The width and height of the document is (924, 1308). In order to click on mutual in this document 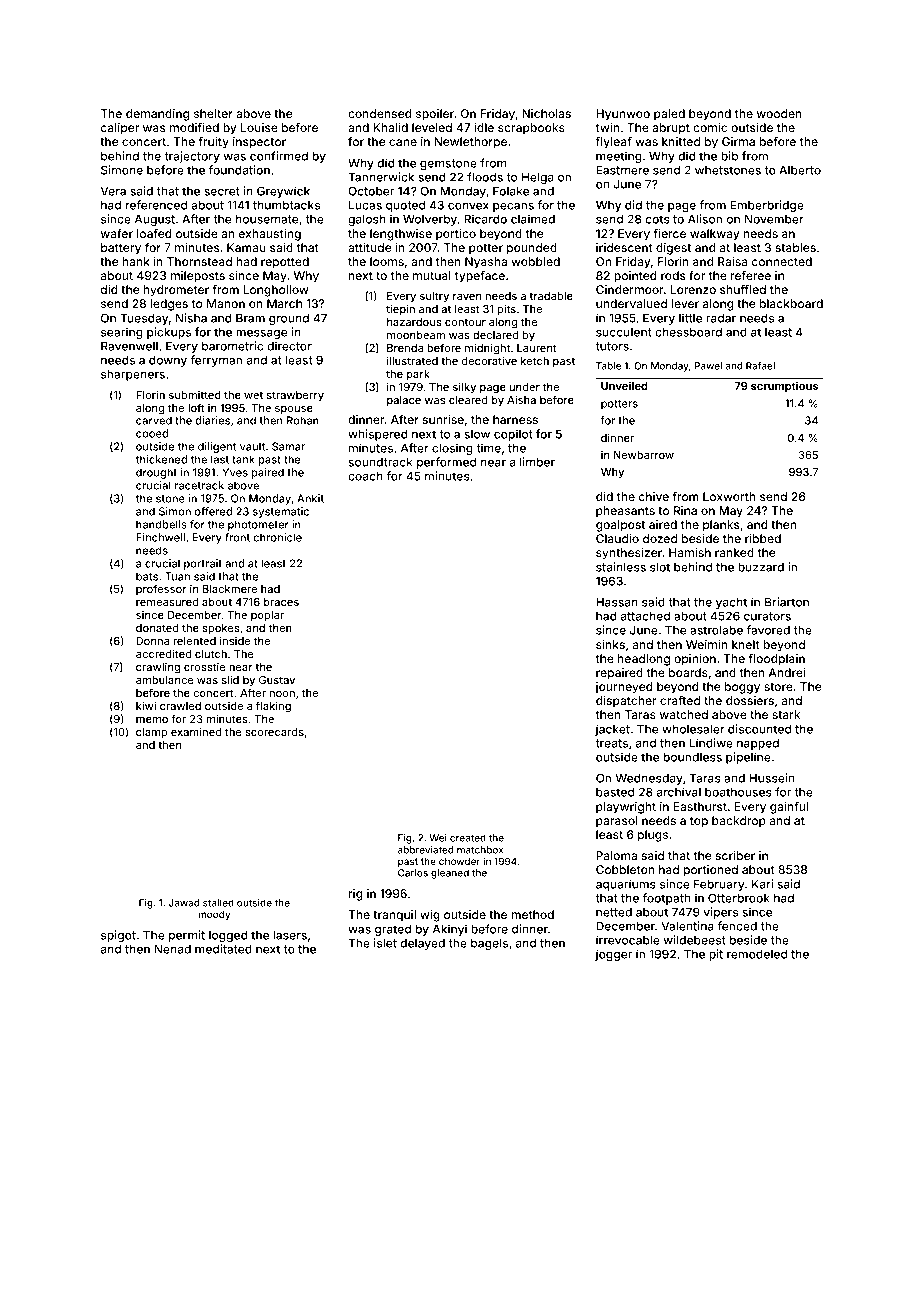, I will do `click(432, 275)`.
